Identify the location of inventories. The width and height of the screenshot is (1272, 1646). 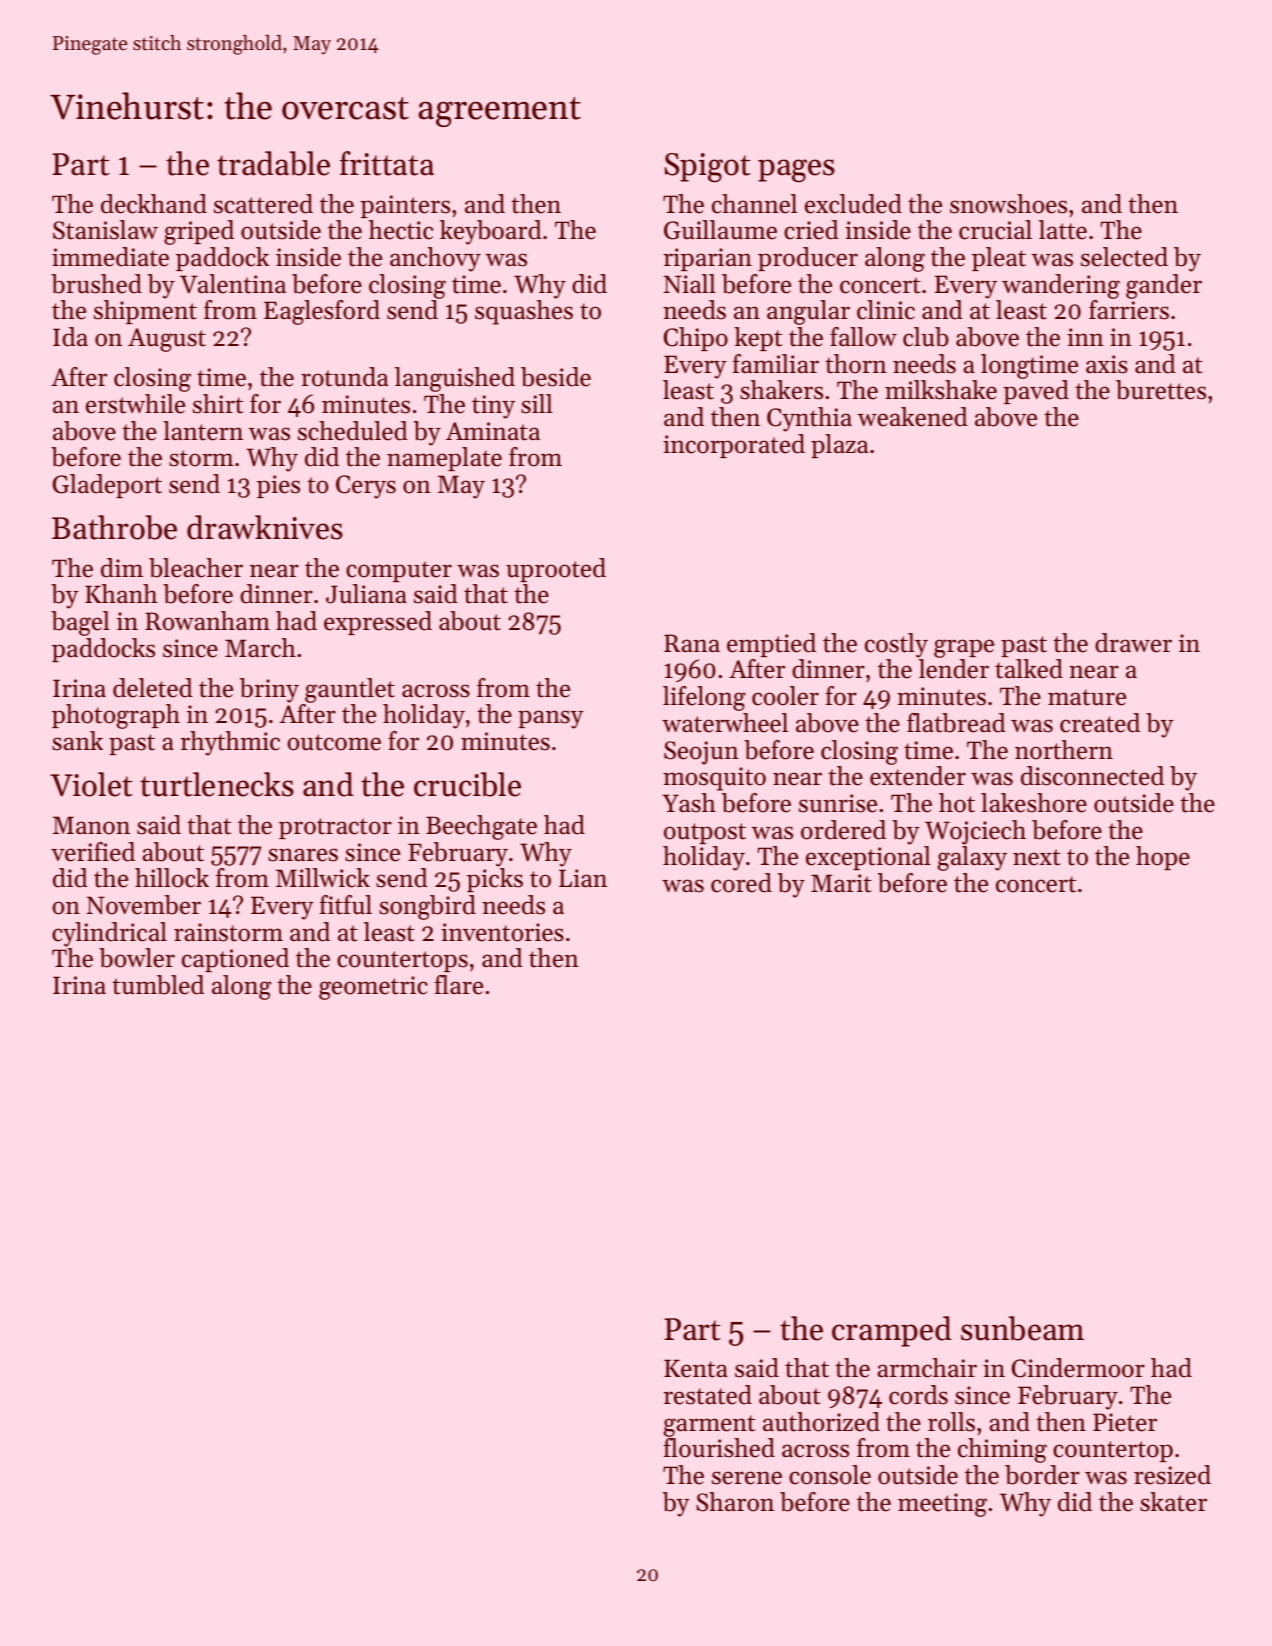
(502, 932).
